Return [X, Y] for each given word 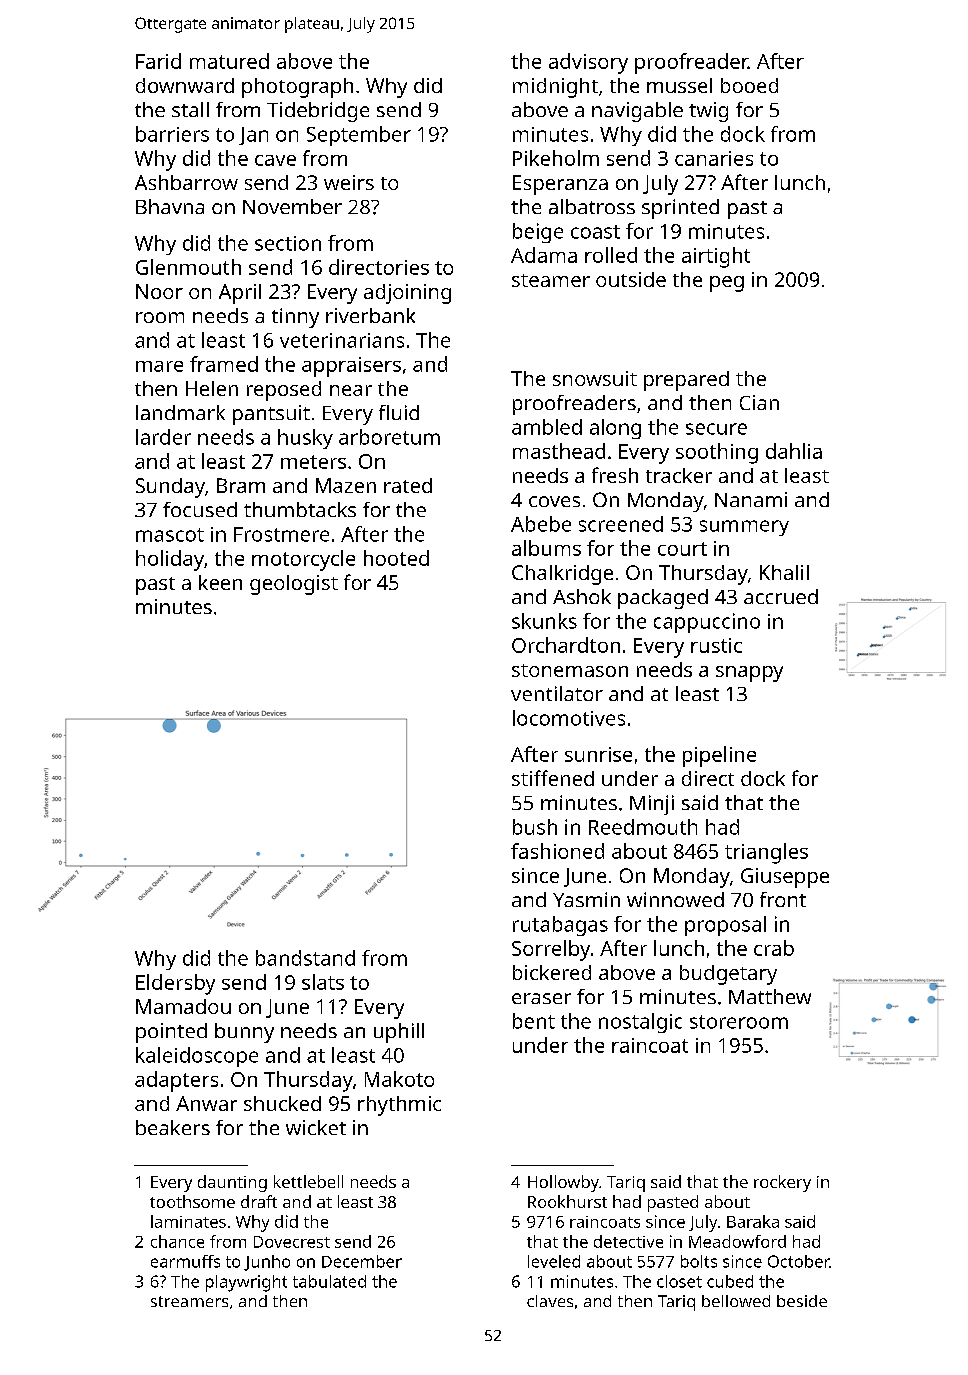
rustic [716, 645]
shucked [282, 1103]
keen [220, 582]
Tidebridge [318, 112]
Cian [759, 402]
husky [305, 439]
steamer [551, 280]
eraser [541, 998]
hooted [396, 558]
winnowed [675, 899]
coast [595, 232]
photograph [297, 88]
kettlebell [308, 1181]
